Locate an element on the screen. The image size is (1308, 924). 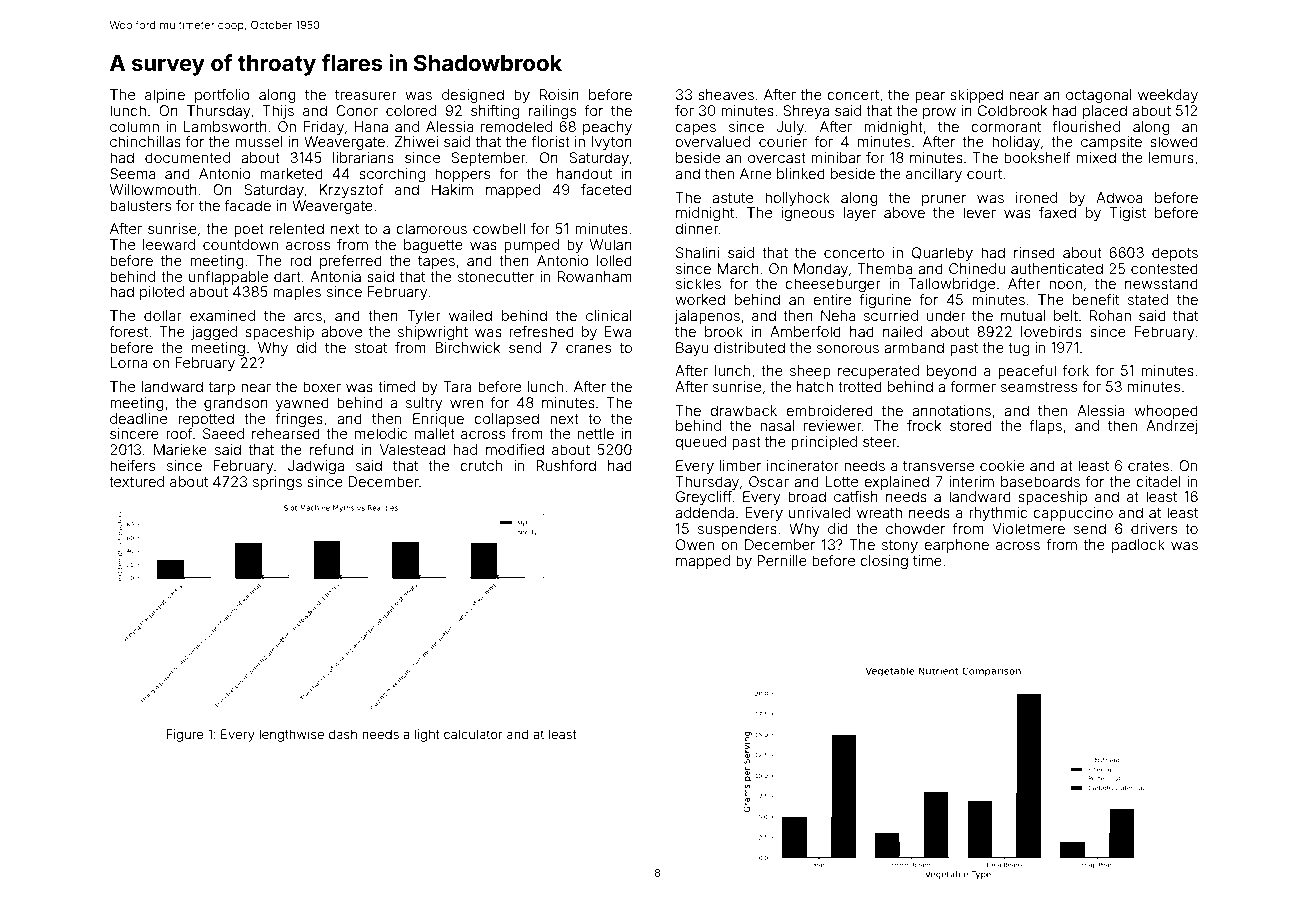
sheep is located at coordinates (810, 372).
